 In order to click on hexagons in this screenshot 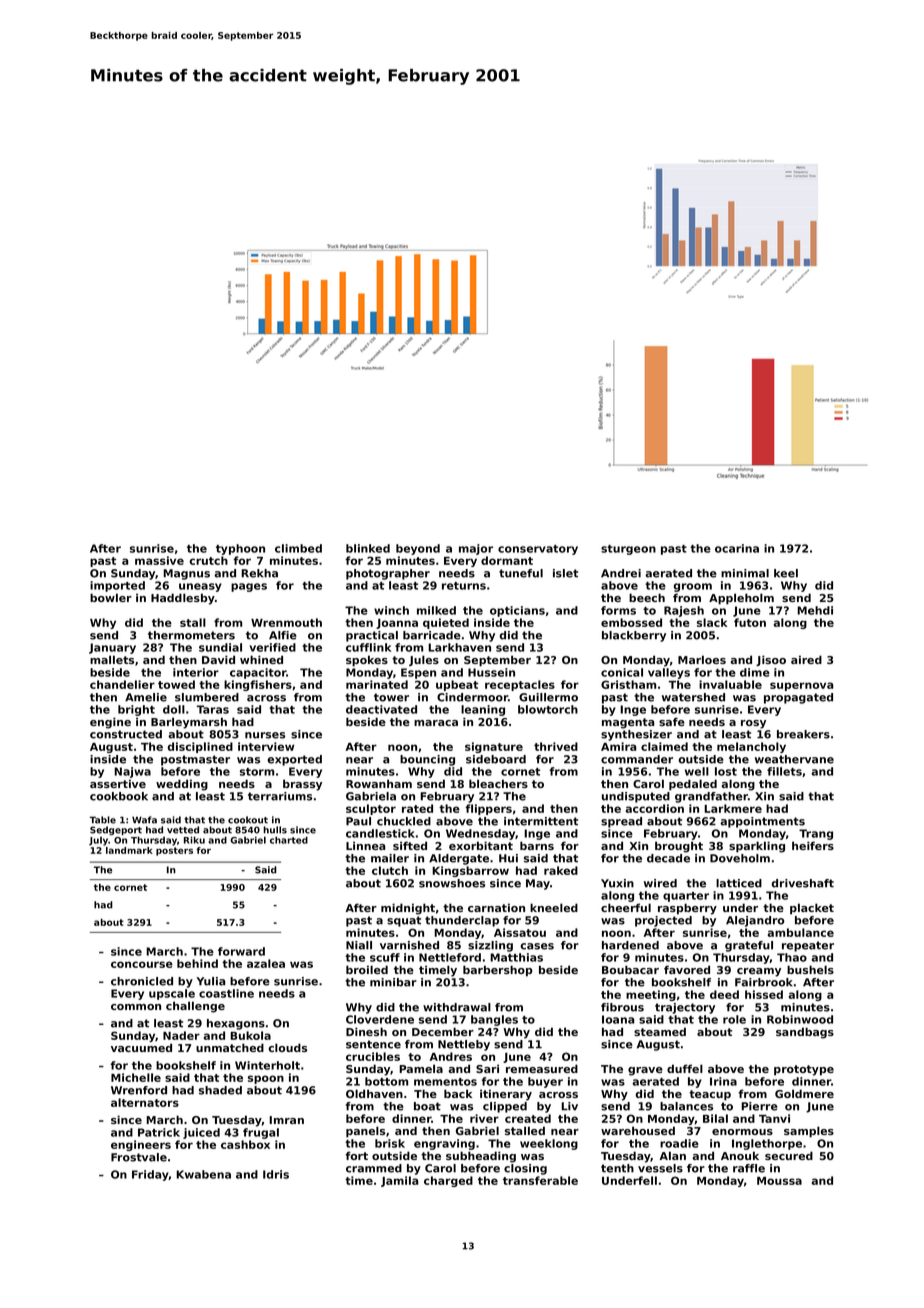, I will do `click(236, 1024)`.
